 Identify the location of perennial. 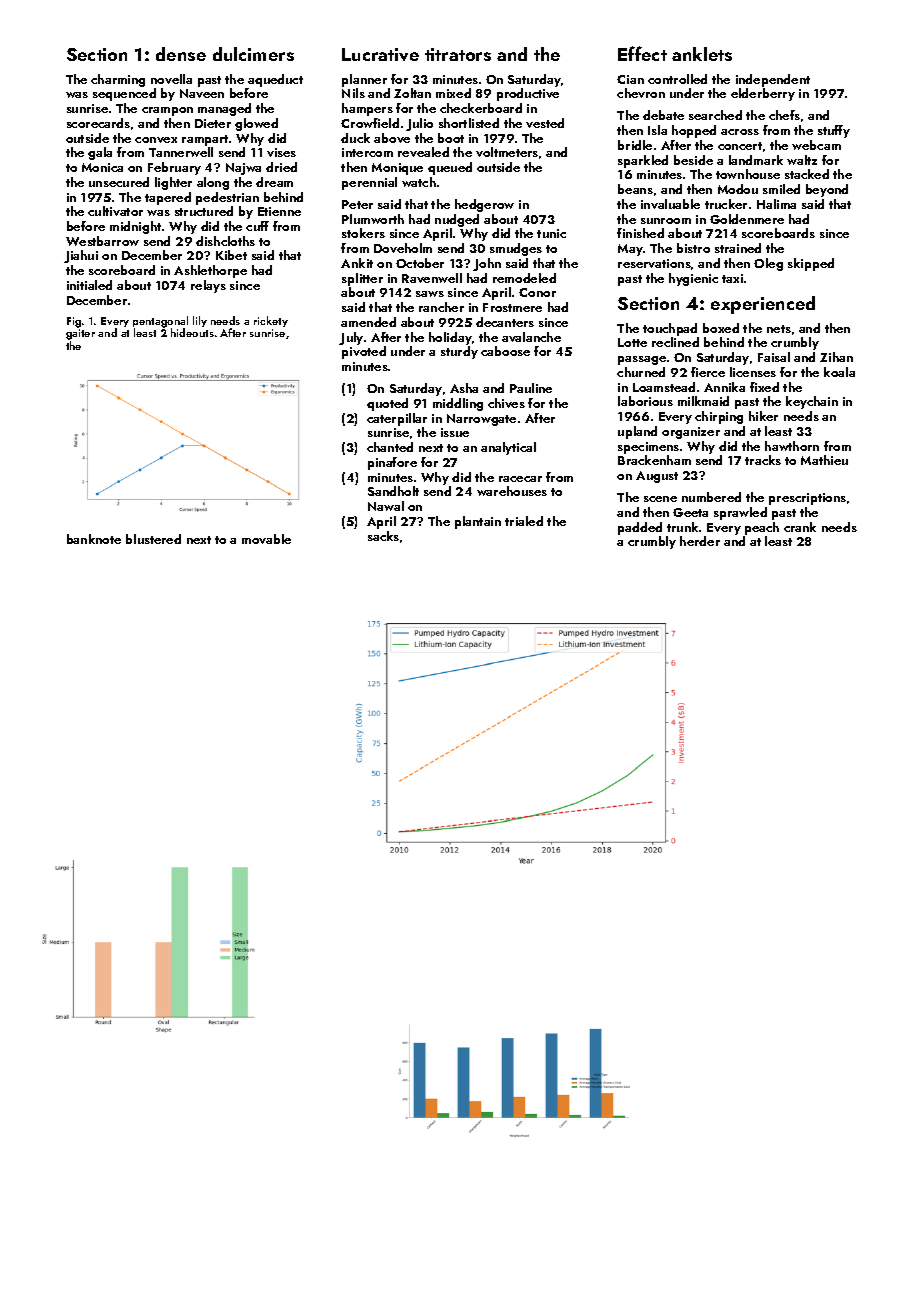
(369, 183).
